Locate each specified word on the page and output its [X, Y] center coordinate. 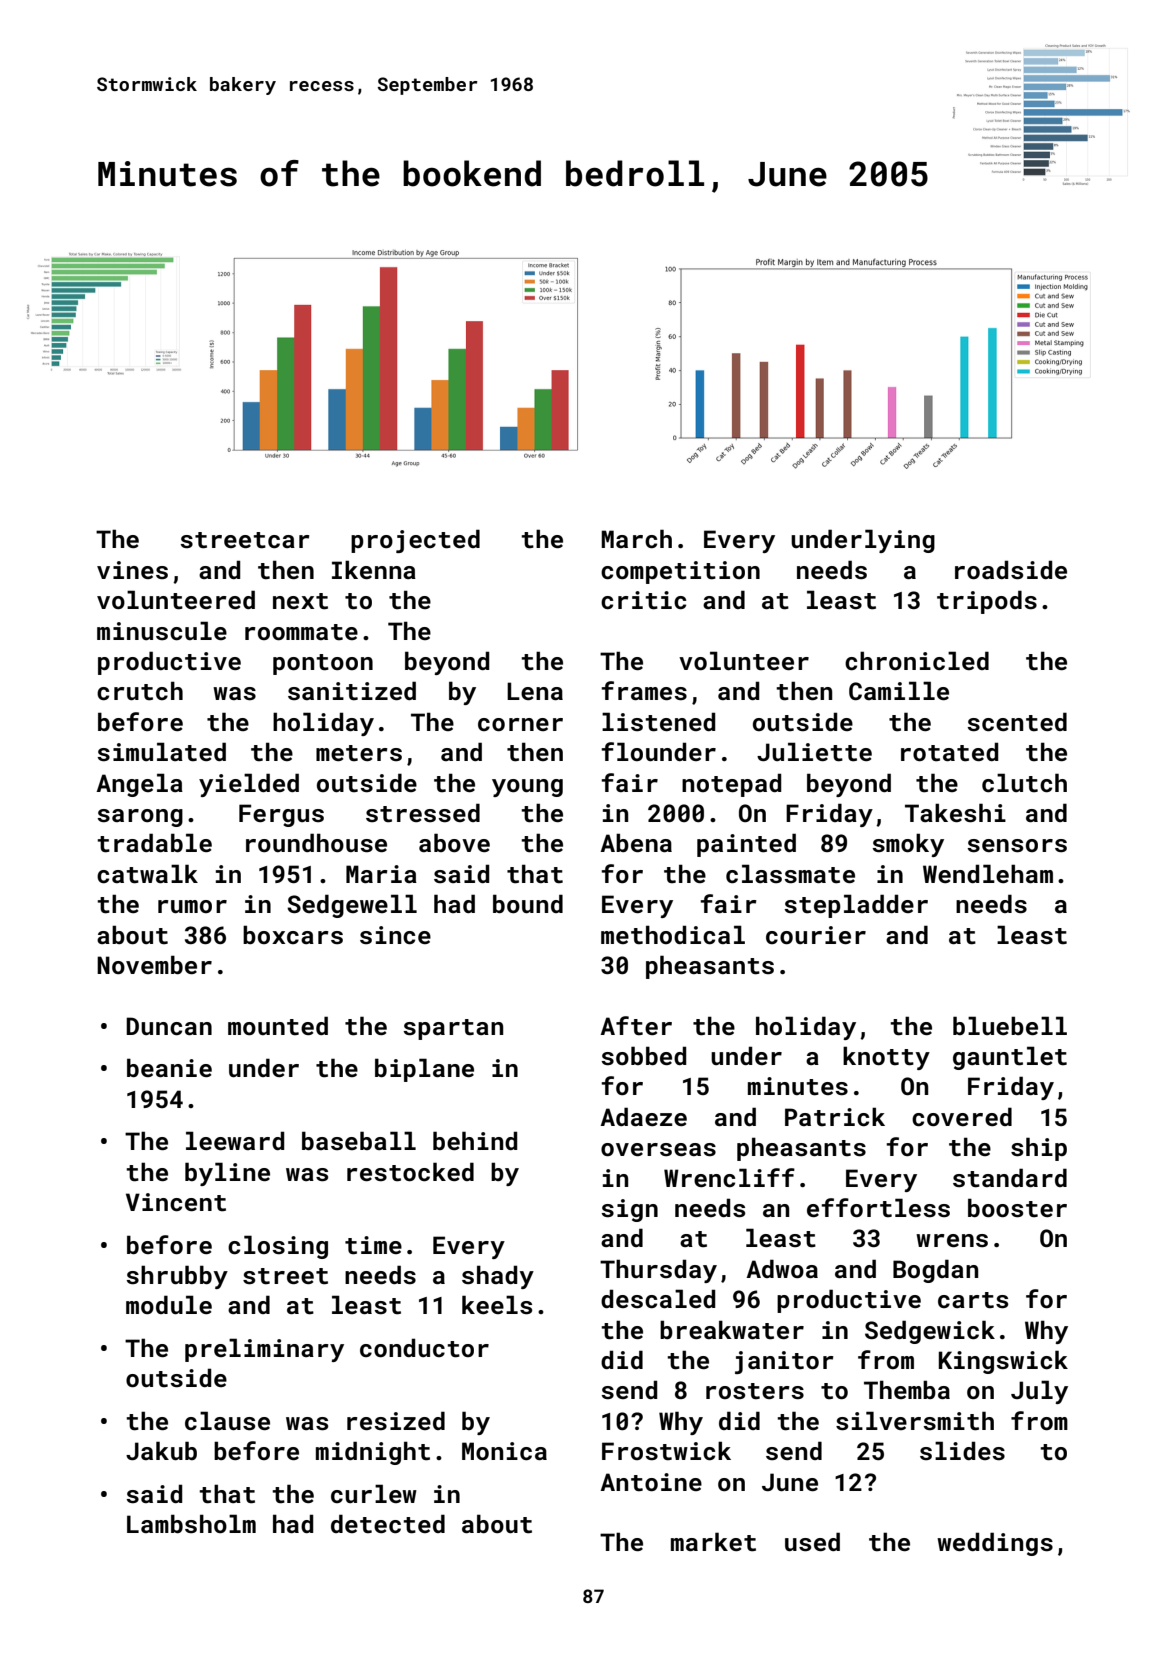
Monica [504, 1451]
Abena [636, 842]
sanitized [352, 691]
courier [816, 935]
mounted [278, 1026]
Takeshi [955, 813]
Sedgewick [930, 1332]
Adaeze [643, 1116]
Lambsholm [191, 1524]
